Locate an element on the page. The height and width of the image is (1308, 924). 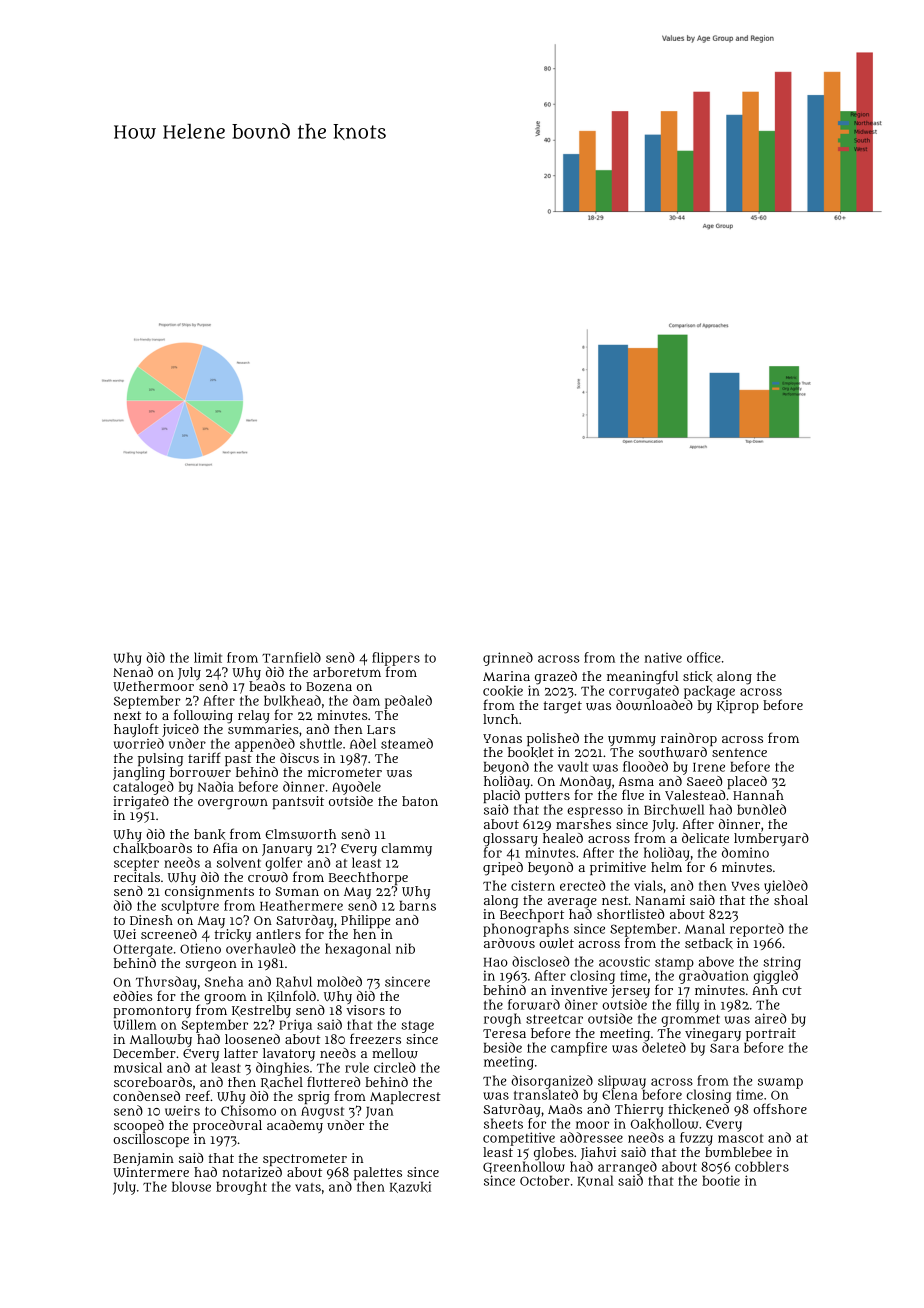
vats is located at coordinates (308, 1187).
